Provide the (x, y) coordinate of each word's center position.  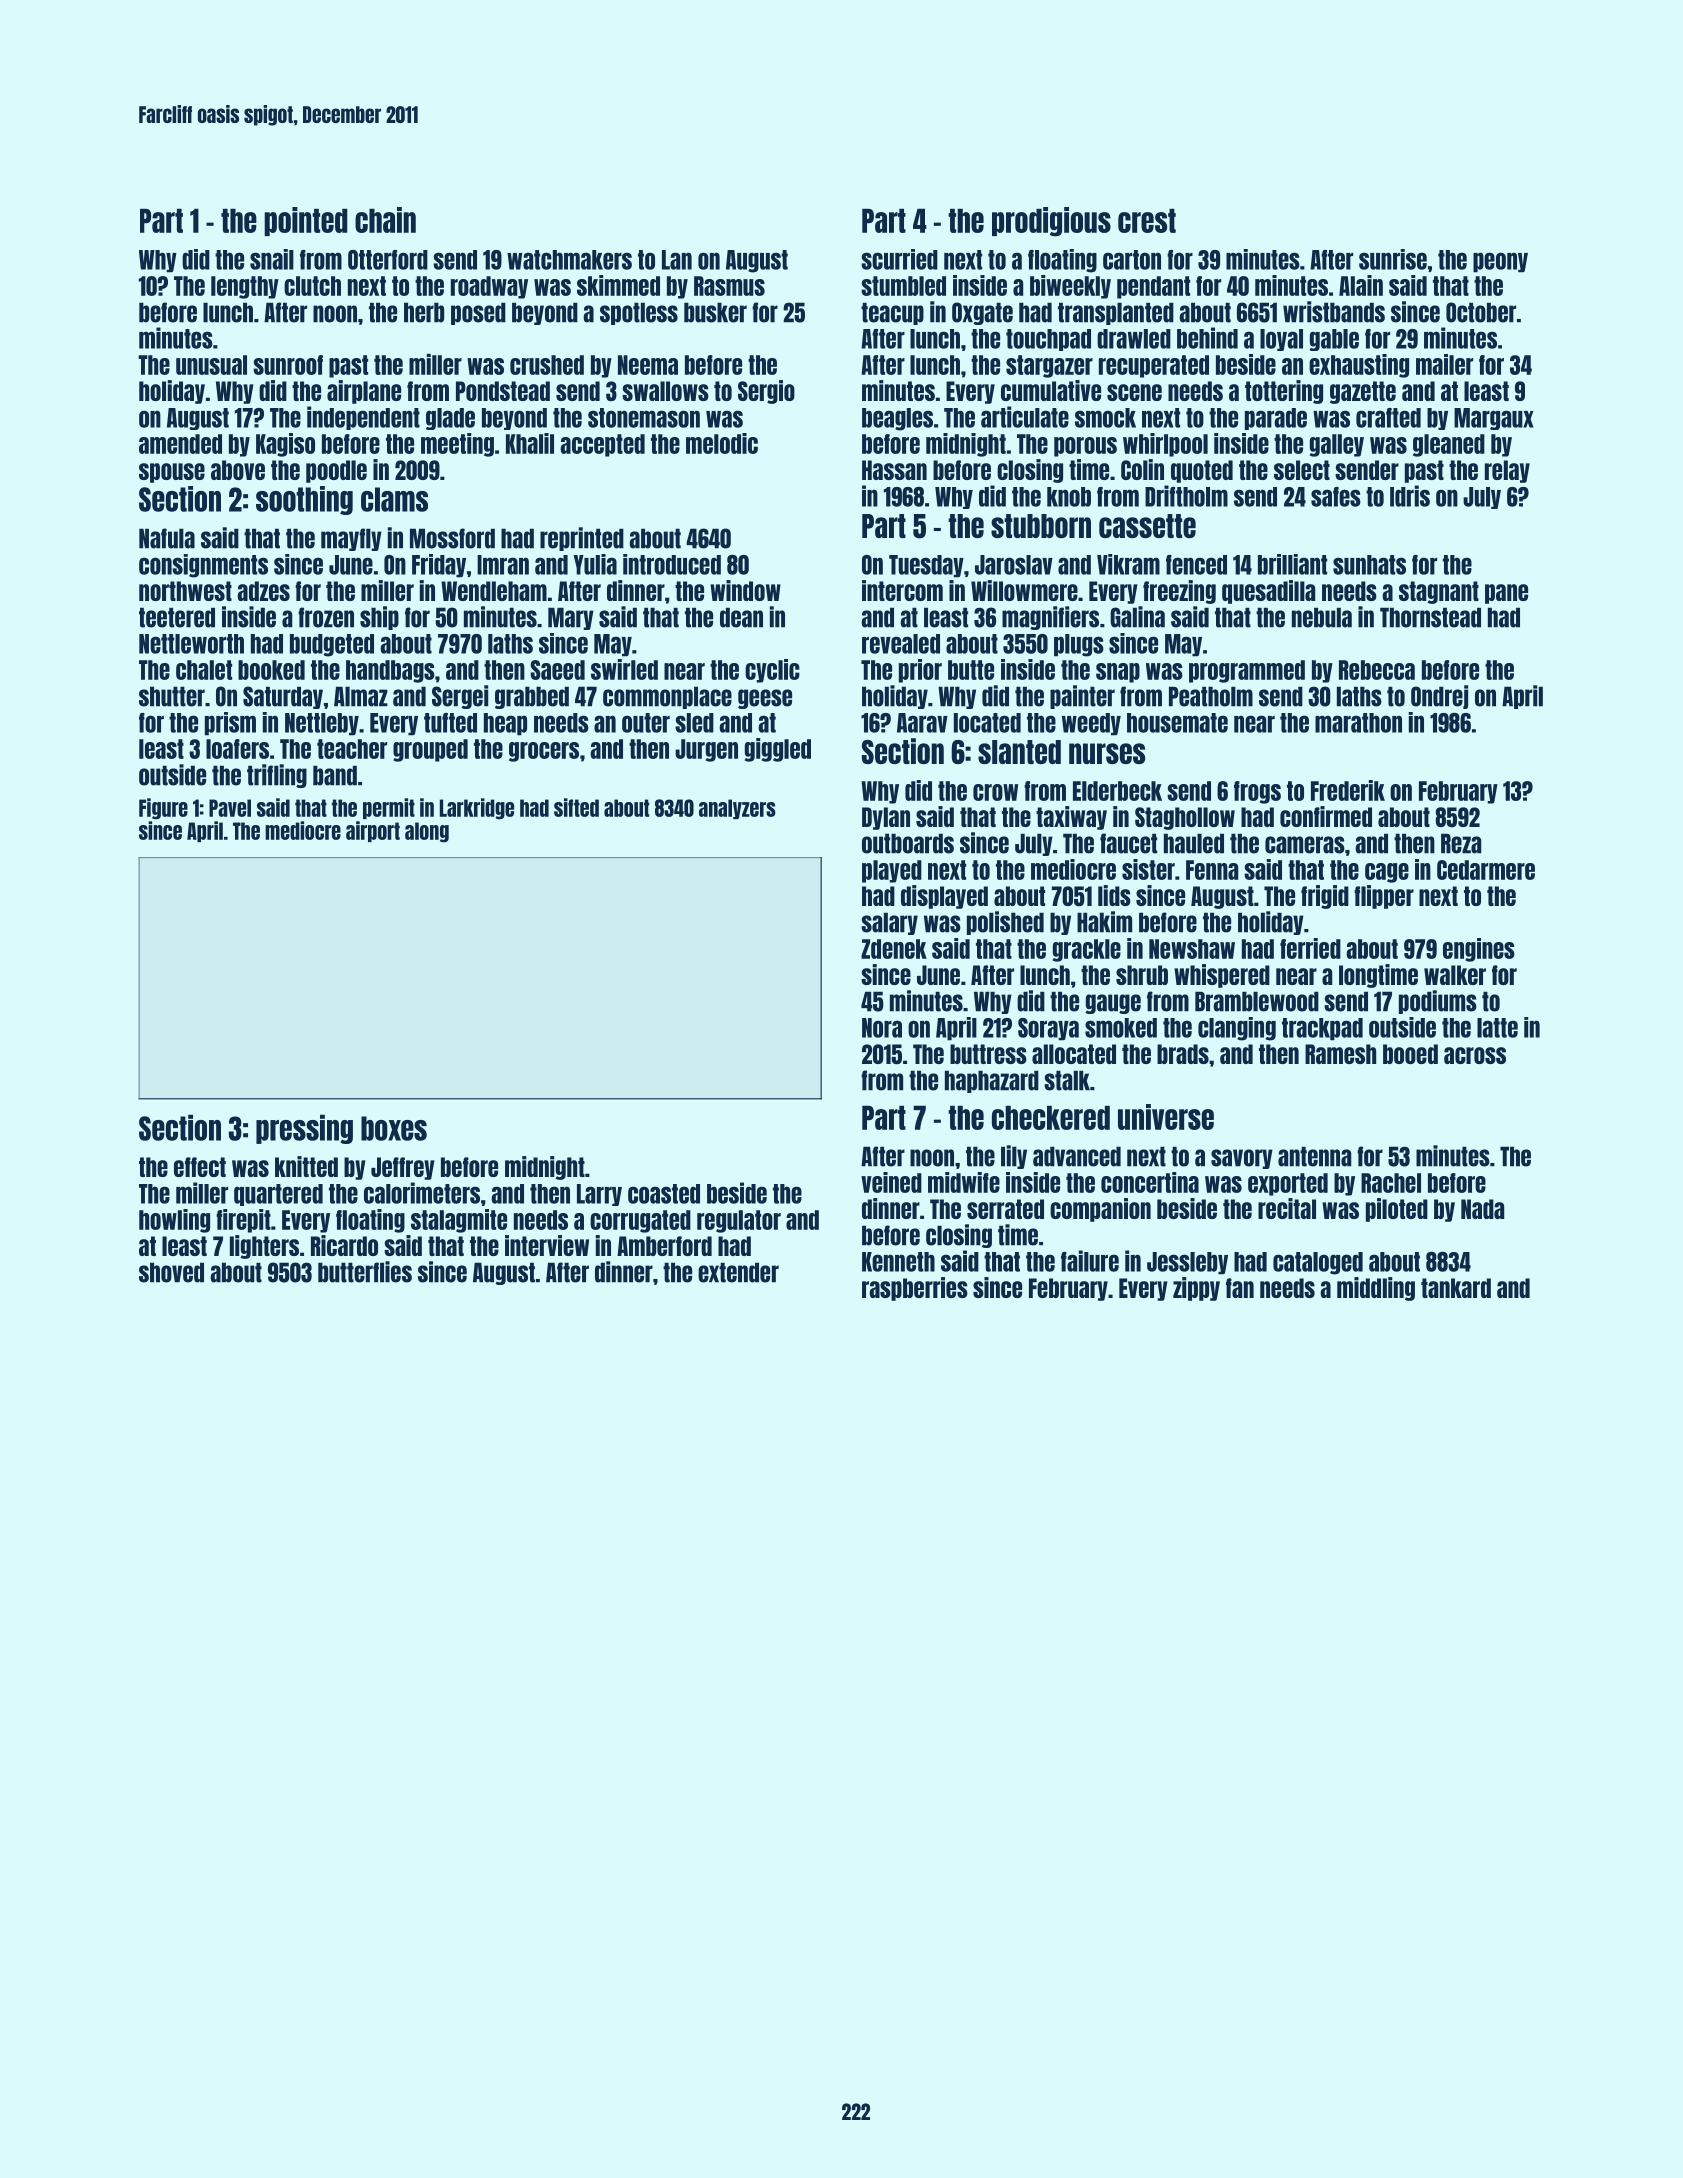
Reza (1461, 843)
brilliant (1292, 564)
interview (547, 1245)
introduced (672, 564)
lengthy (245, 287)
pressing (304, 1129)
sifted (576, 807)
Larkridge (477, 809)
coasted (664, 1194)
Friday (439, 566)
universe (1166, 1117)
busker (715, 312)
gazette (1363, 392)
